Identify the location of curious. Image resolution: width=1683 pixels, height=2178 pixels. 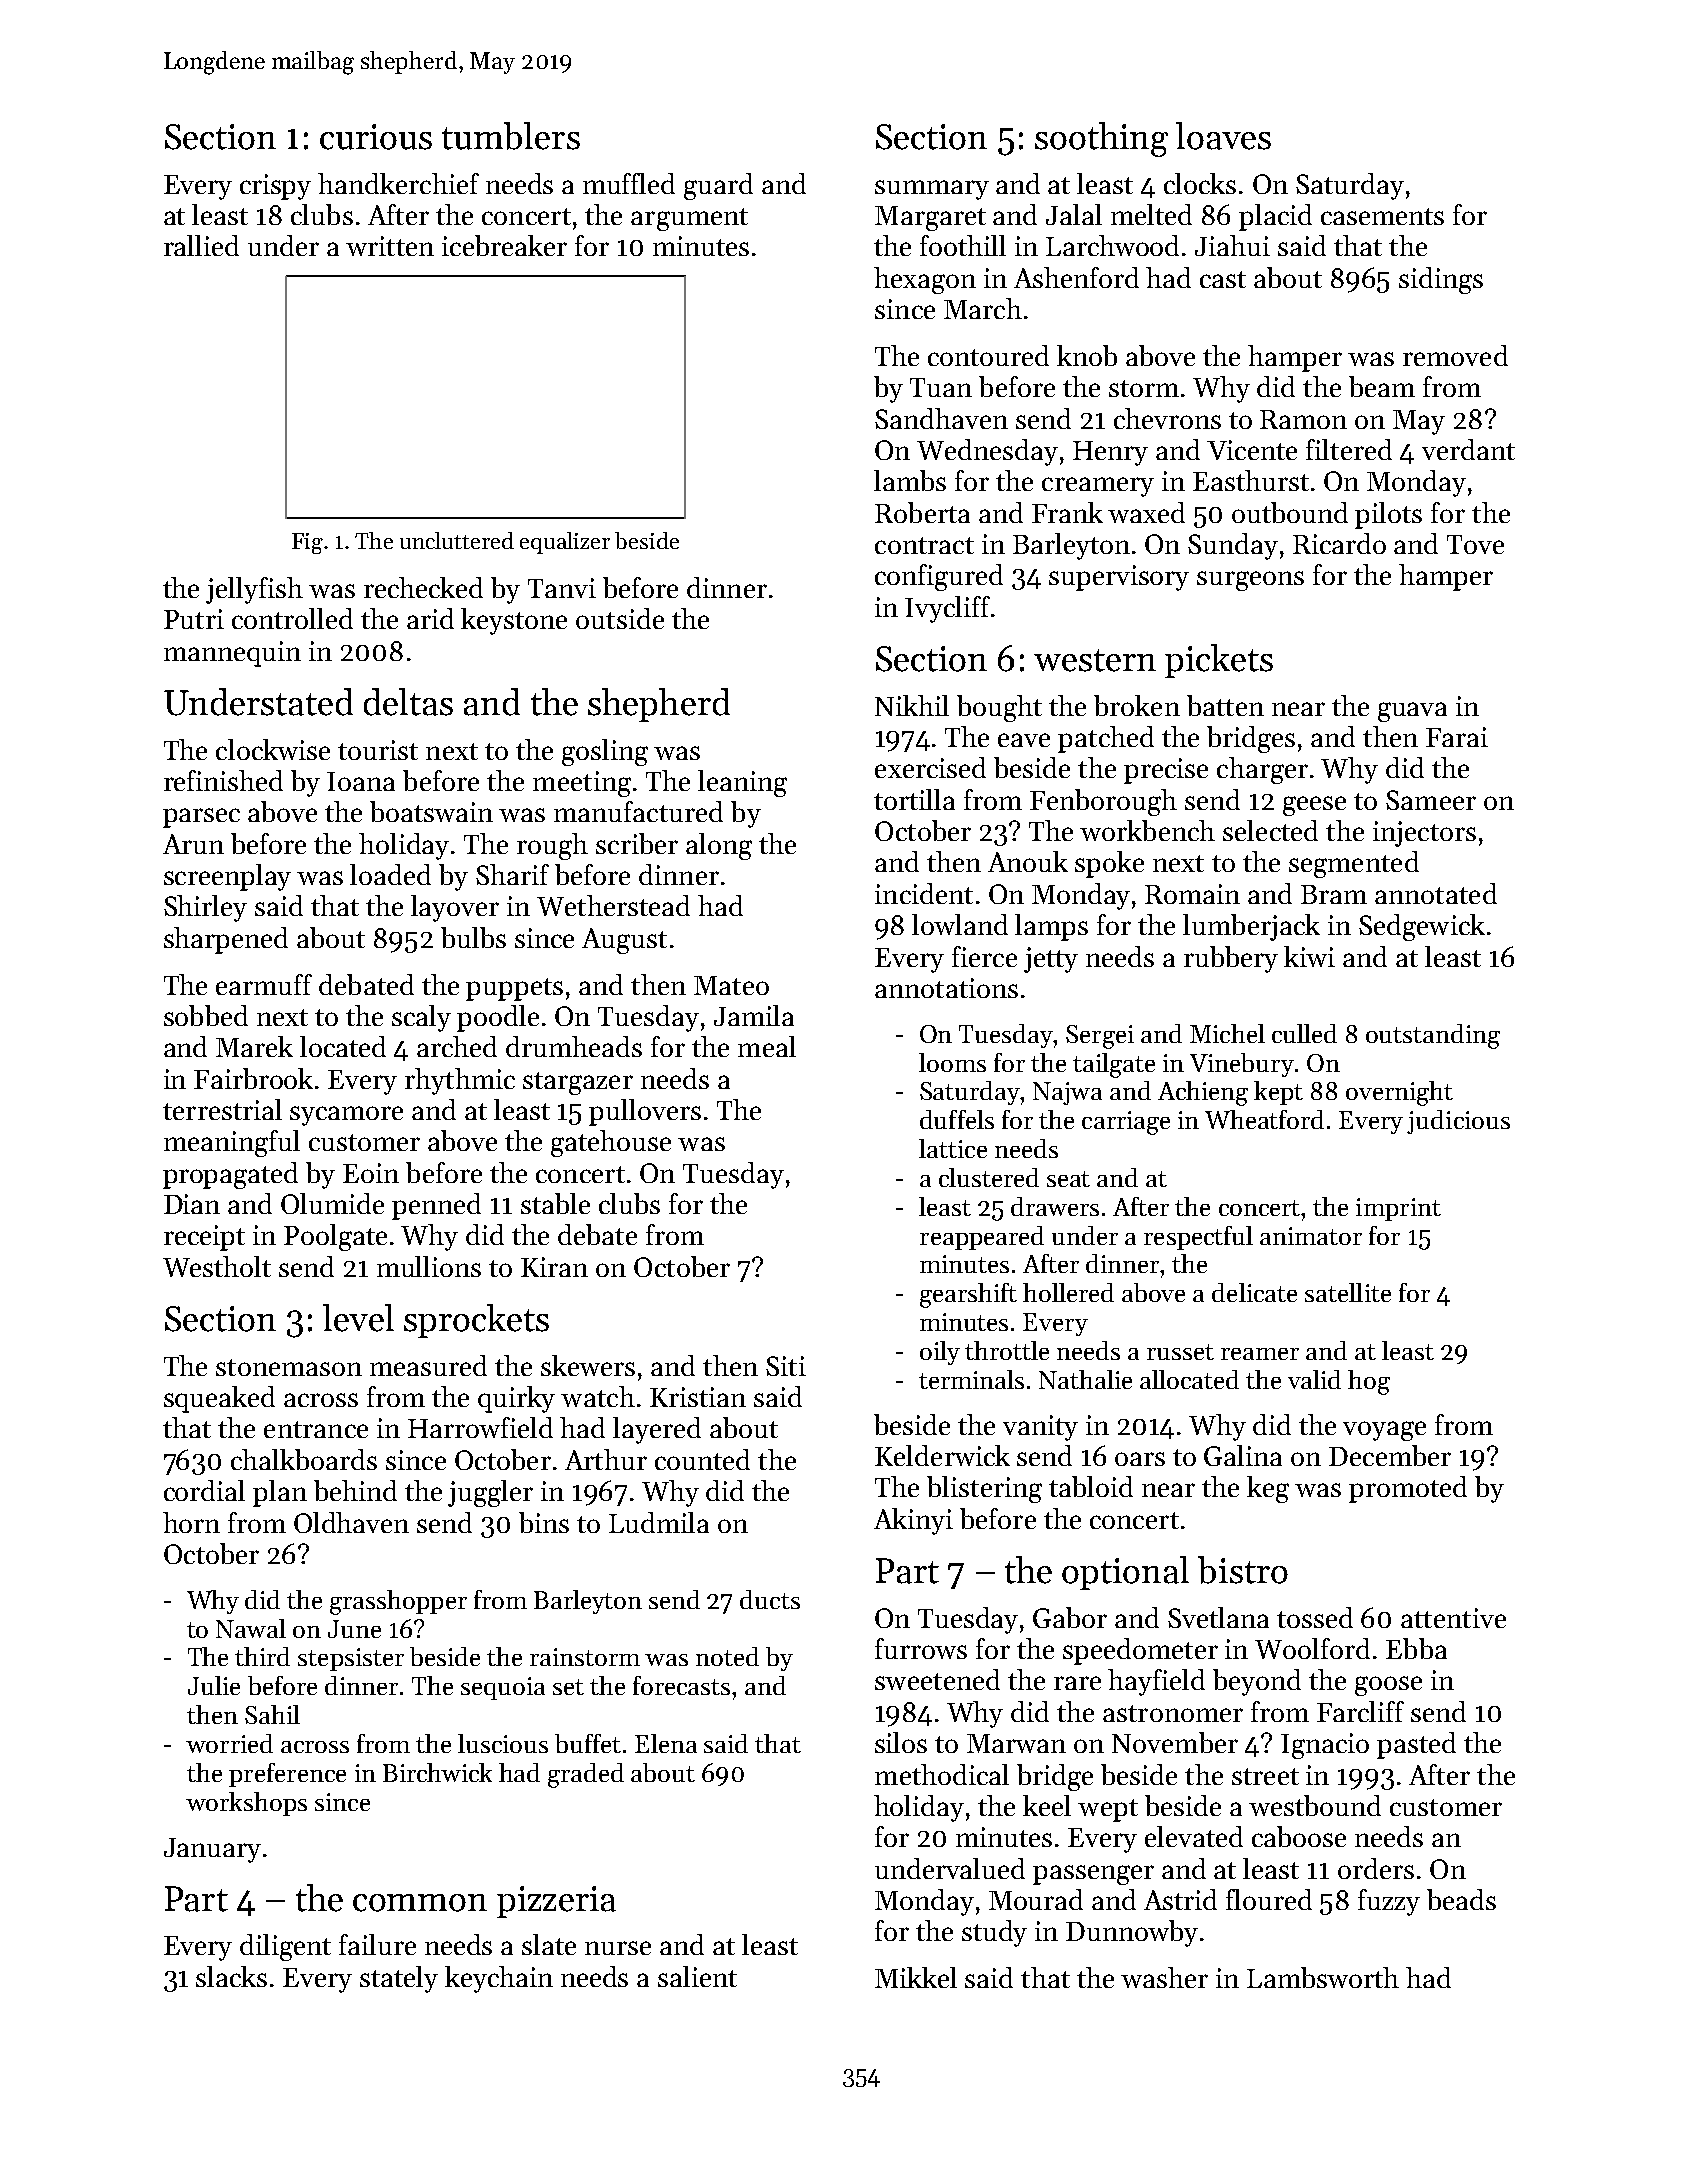
(376, 137).
